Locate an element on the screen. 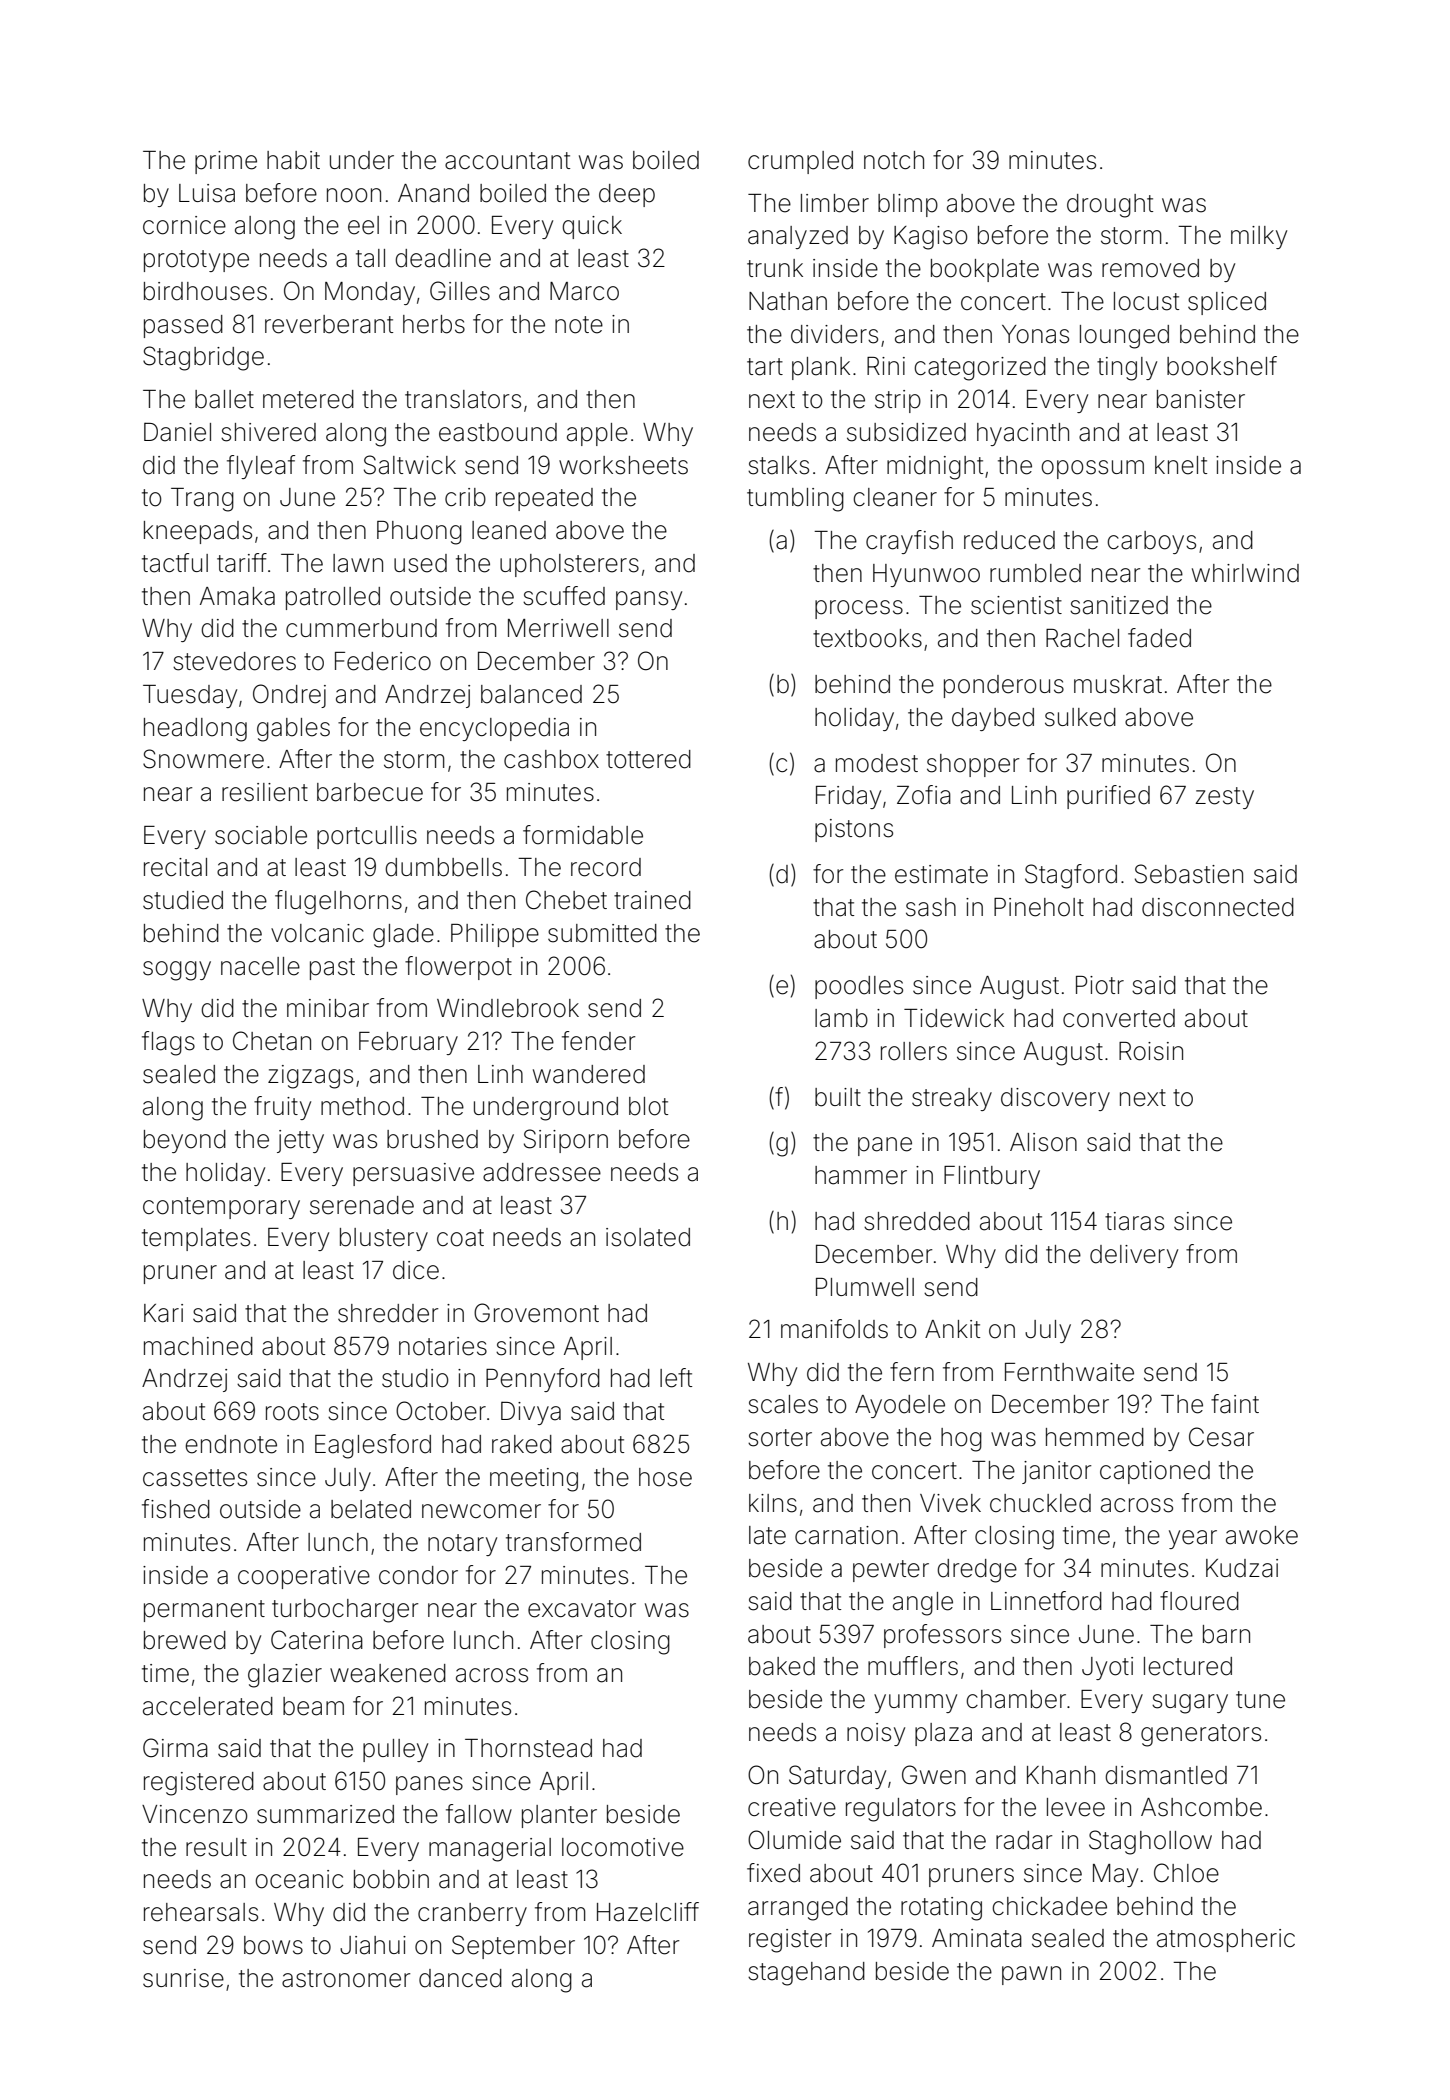 This screenshot has height=2100, width=1450. Thornstead is located at coordinates (528, 1748).
